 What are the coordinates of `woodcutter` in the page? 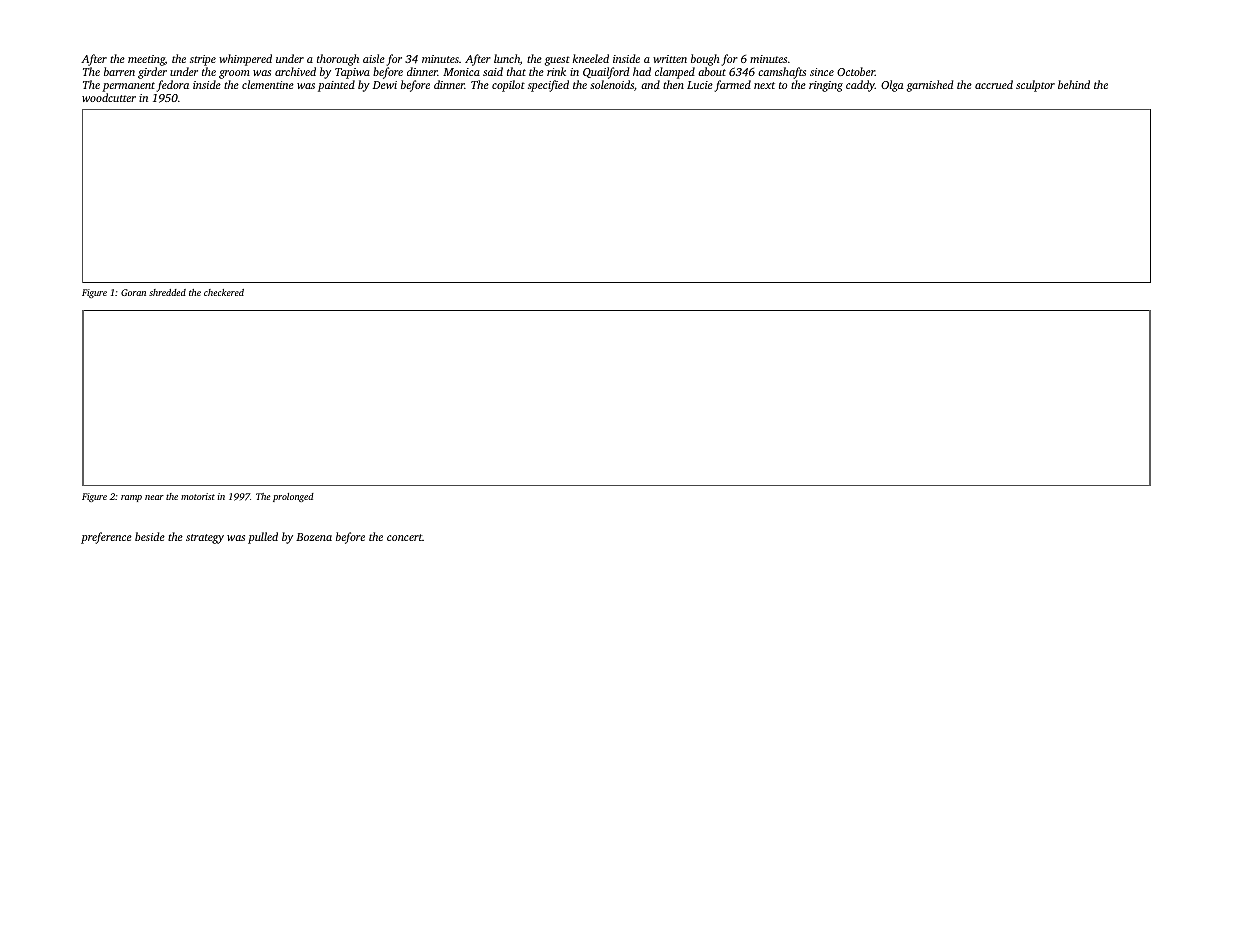 It's located at (109, 97).
